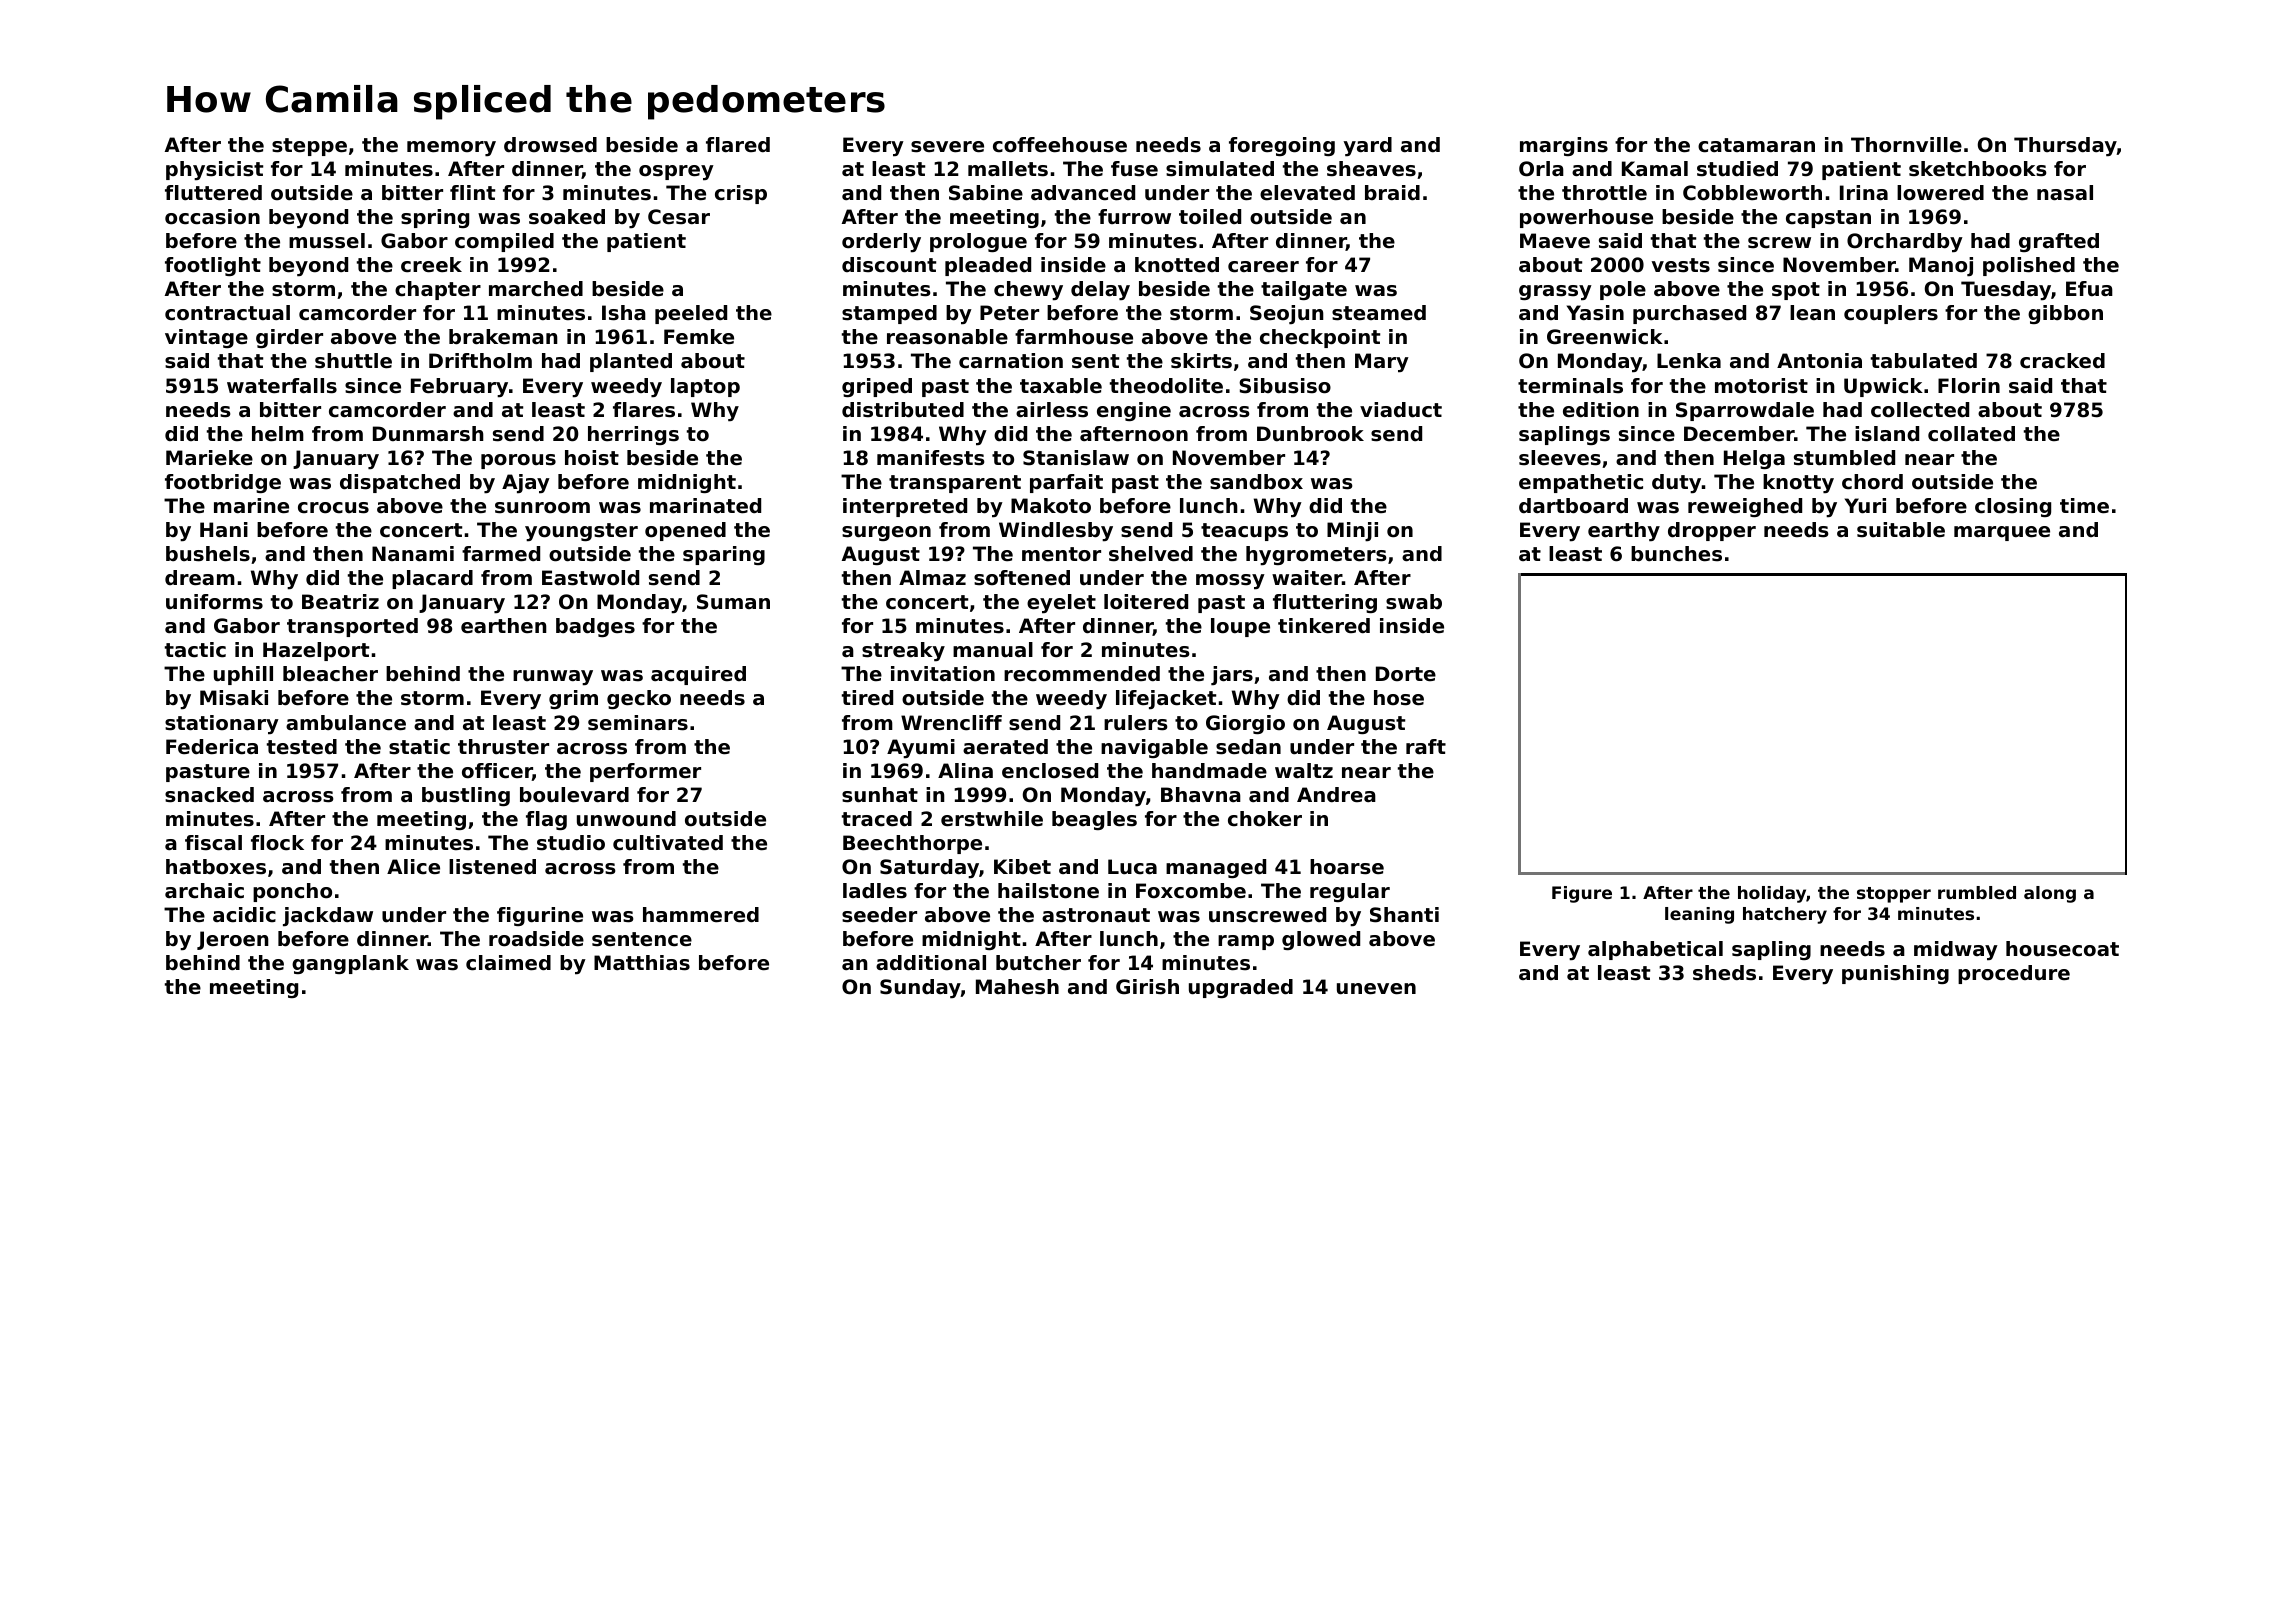 The image size is (2292, 1620). What do you see at coordinates (1604, 193) in the screenshot?
I see `throttle` at bounding box center [1604, 193].
